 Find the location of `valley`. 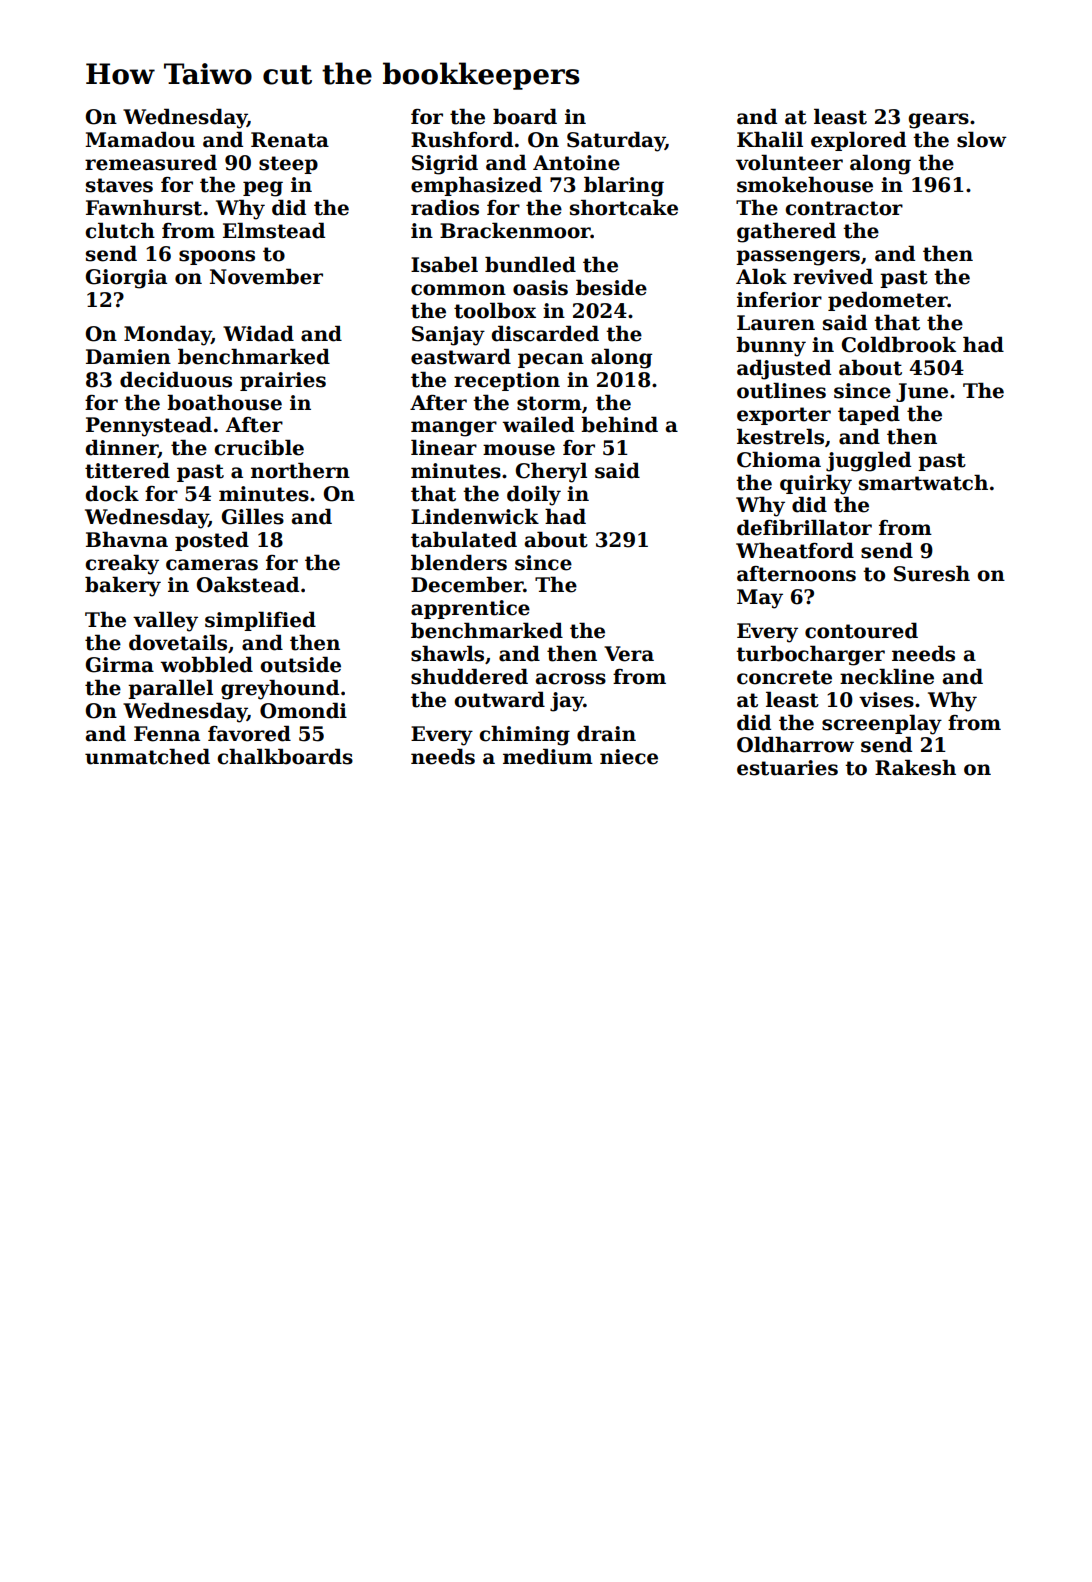

valley is located at coordinates (165, 621).
